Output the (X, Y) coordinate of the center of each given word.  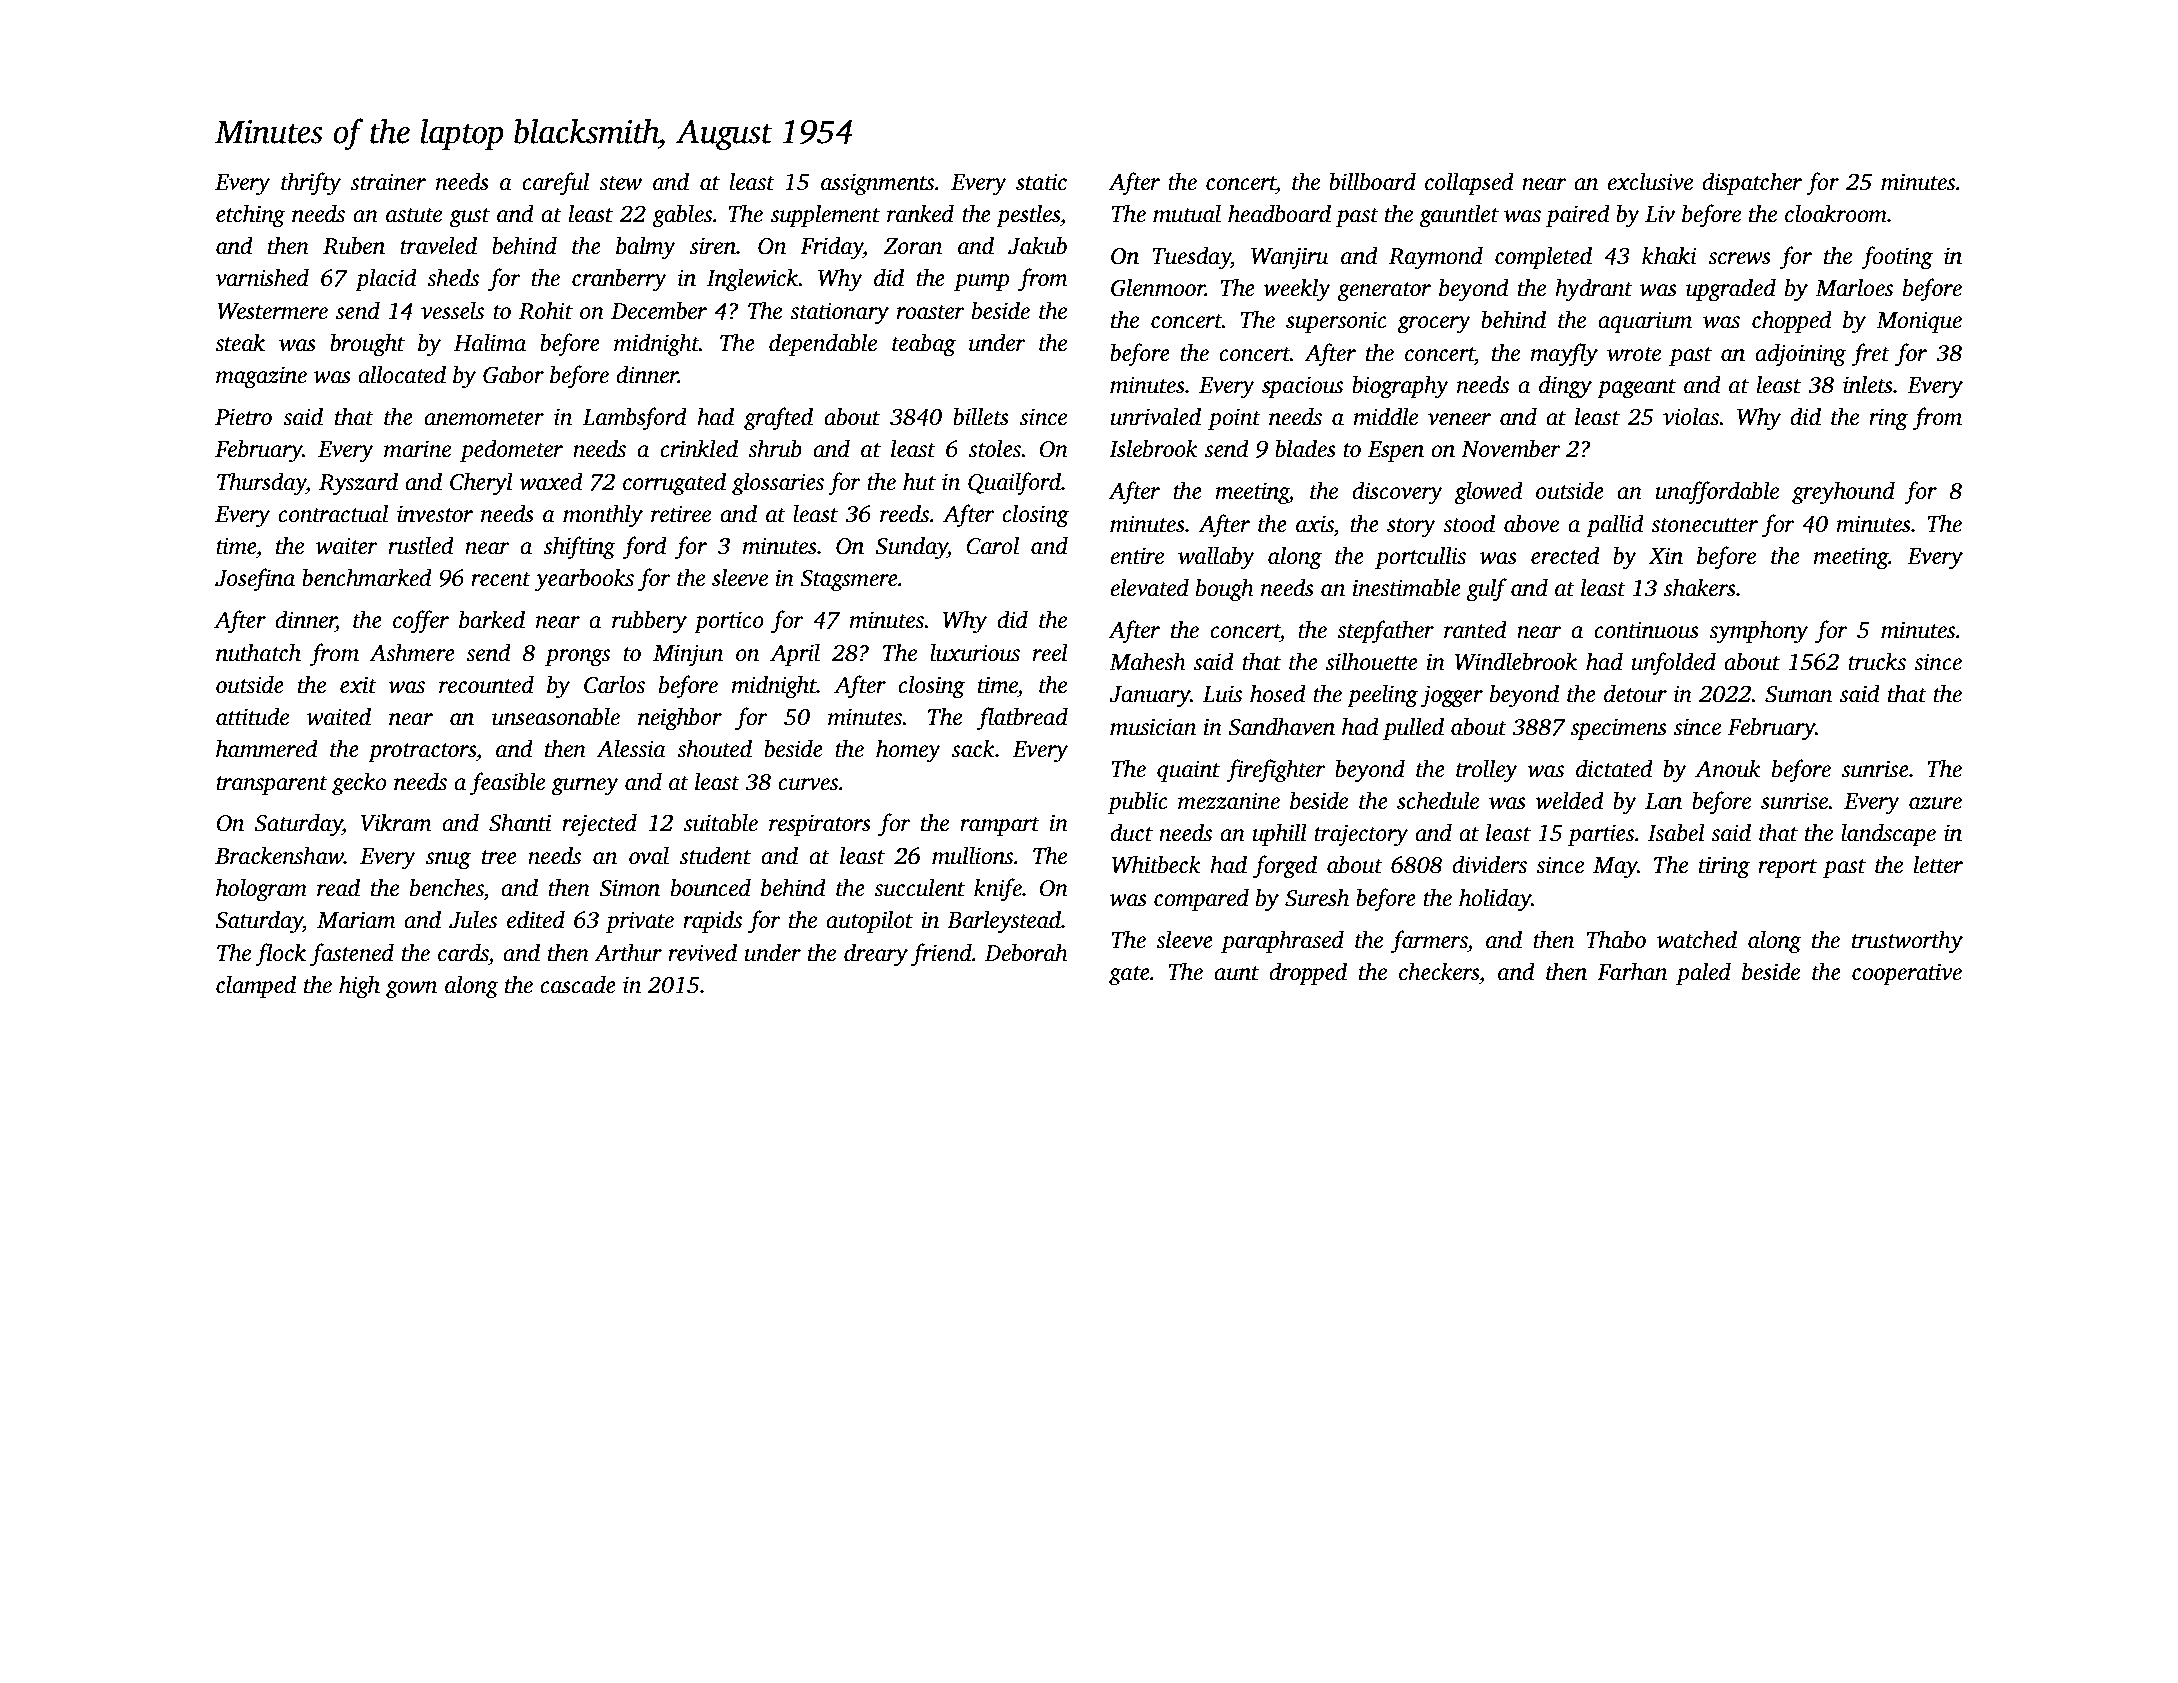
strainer (388, 182)
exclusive (1650, 181)
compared (1201, 899)
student (715, 855)
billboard (1372, 181)
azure (1935, 803)
